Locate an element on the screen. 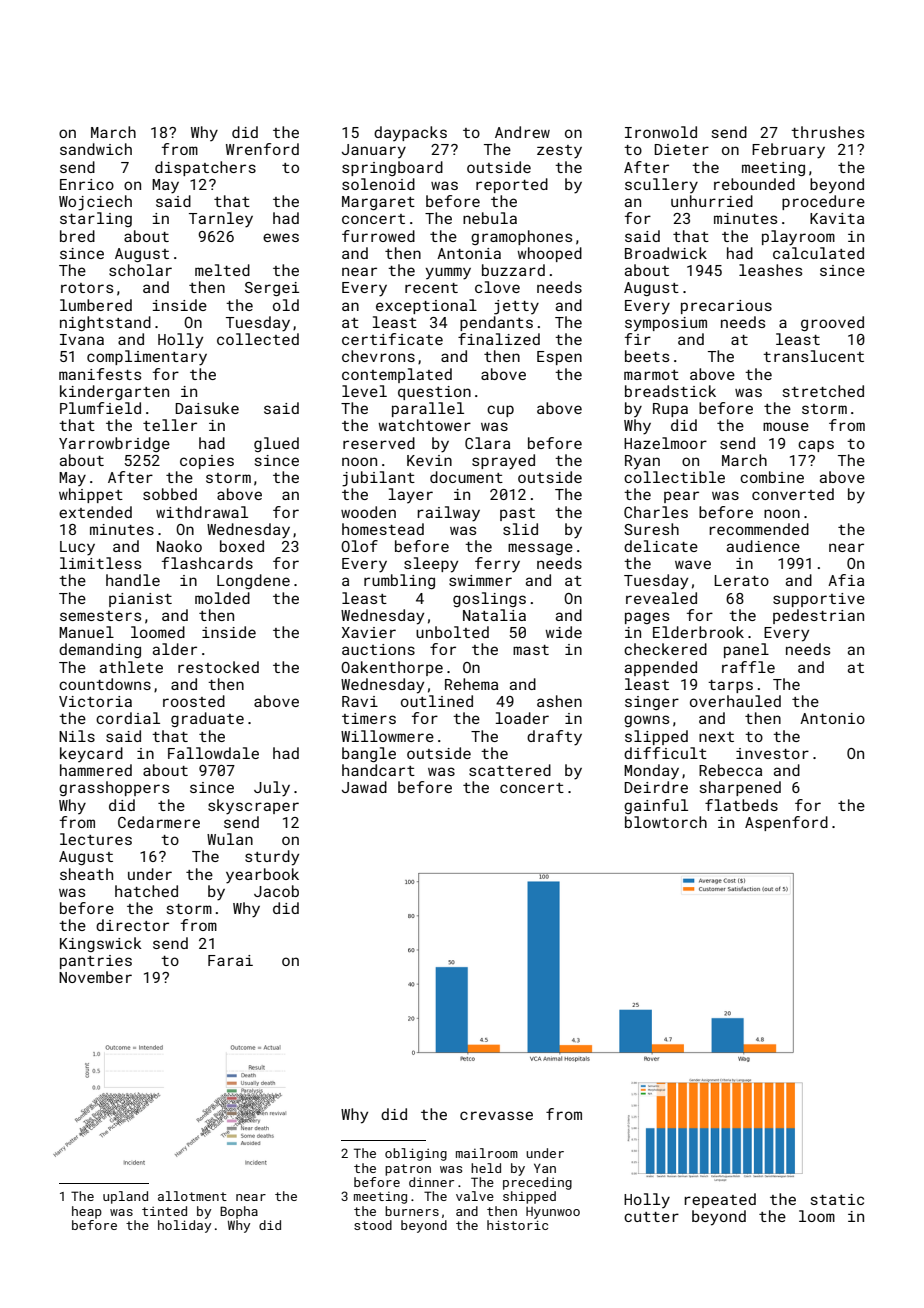 The width and height of the screenshot is (924, 1308). zesty is located at coordinates (559, 152).
